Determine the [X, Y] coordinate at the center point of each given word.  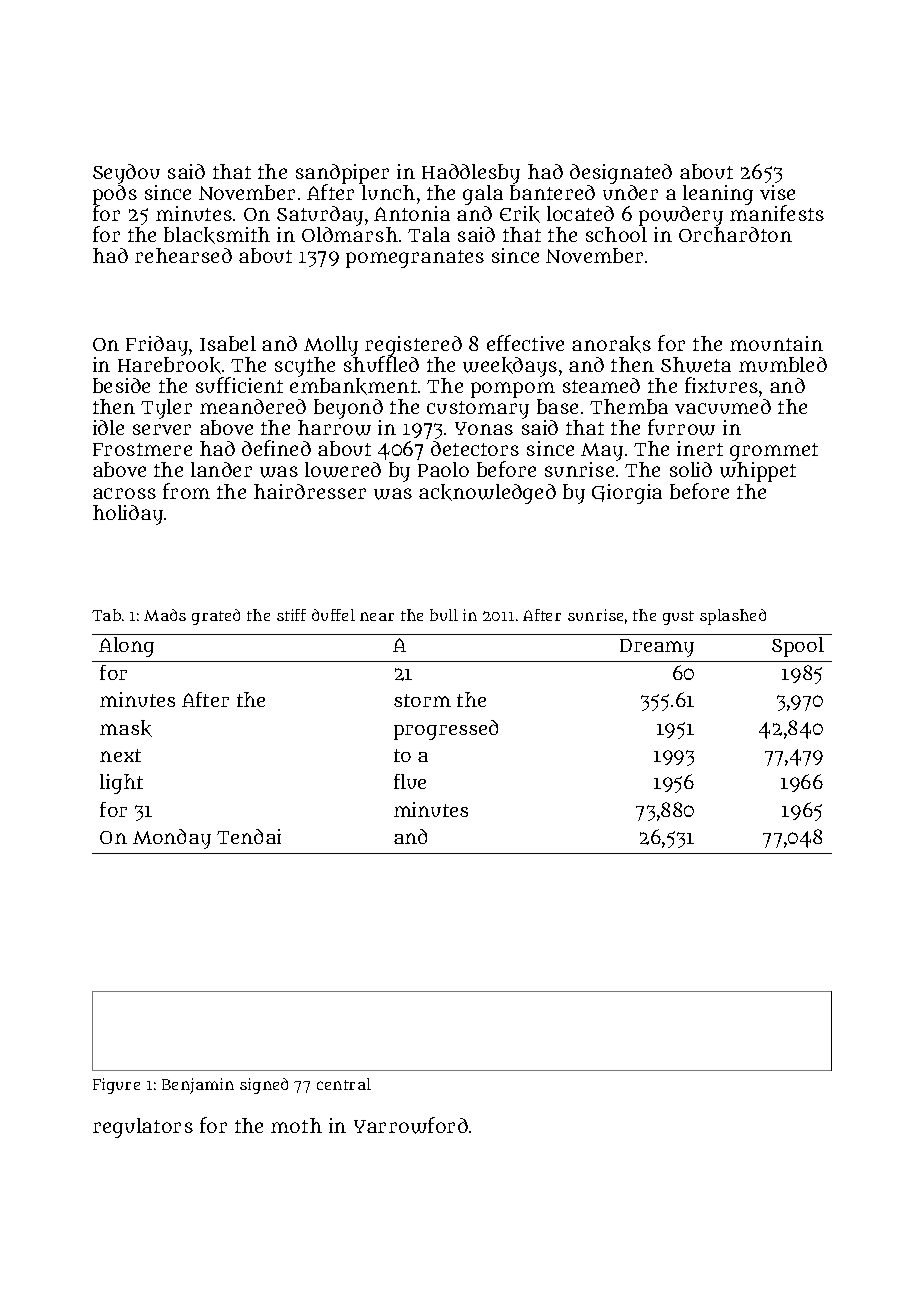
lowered [343, 470]
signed [264, 1086]
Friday [157, 346]
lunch [388, 192]
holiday [128, 515]
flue [410, 781]
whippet [758, 472]
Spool [798, 647]
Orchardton [735, 234]
